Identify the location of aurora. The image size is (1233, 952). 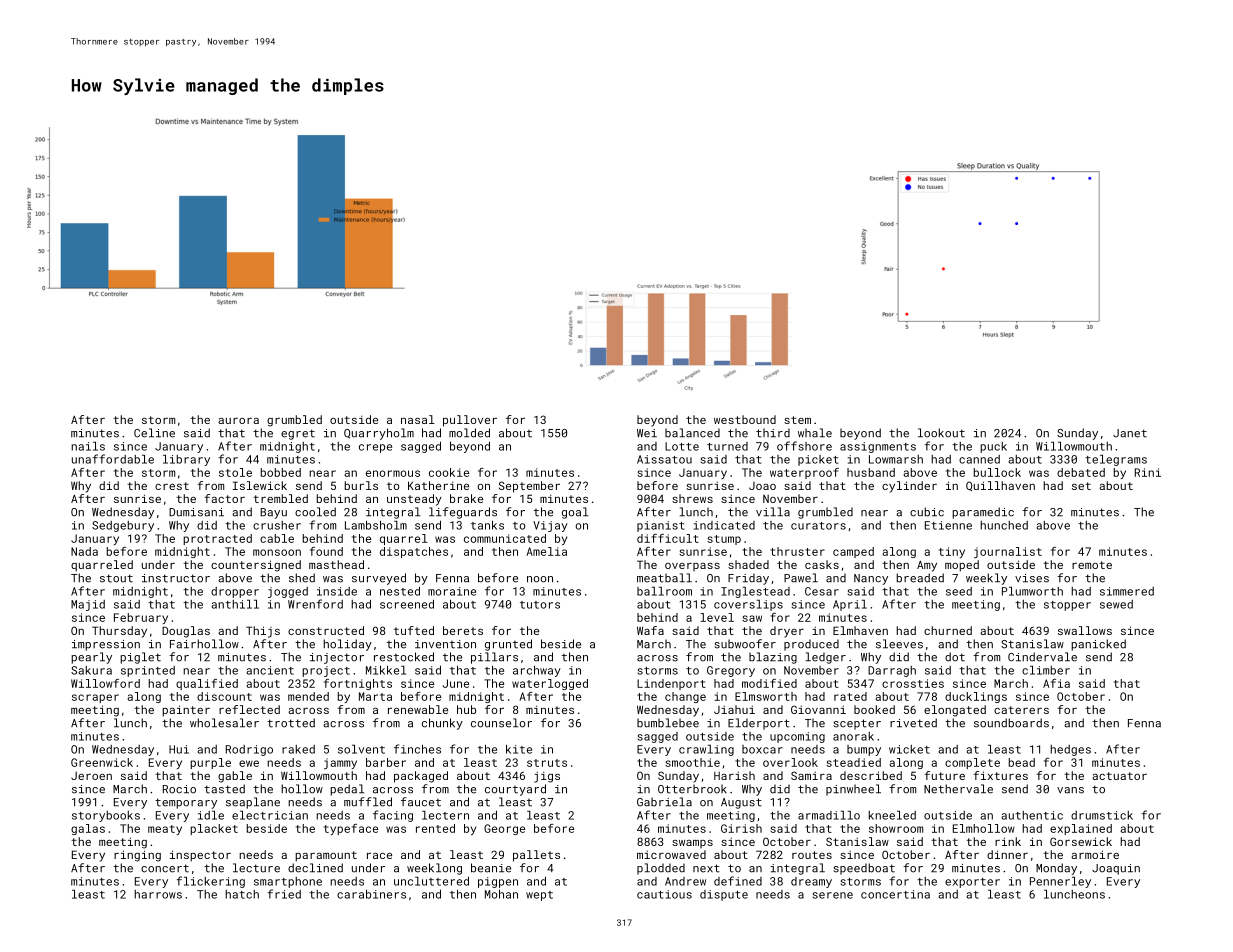
(238, 421).
